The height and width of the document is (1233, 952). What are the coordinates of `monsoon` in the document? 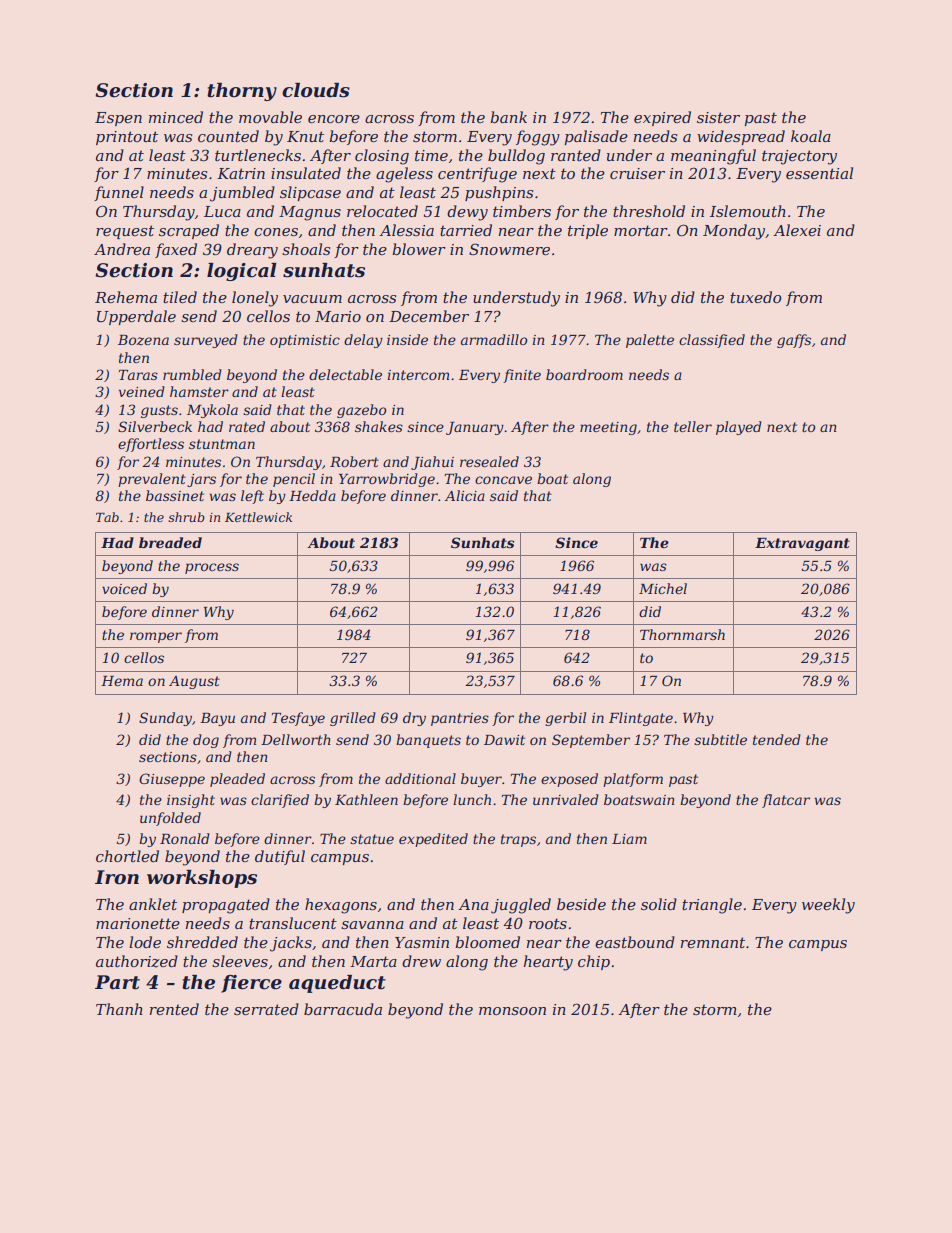 It's located at (512, 1011).
